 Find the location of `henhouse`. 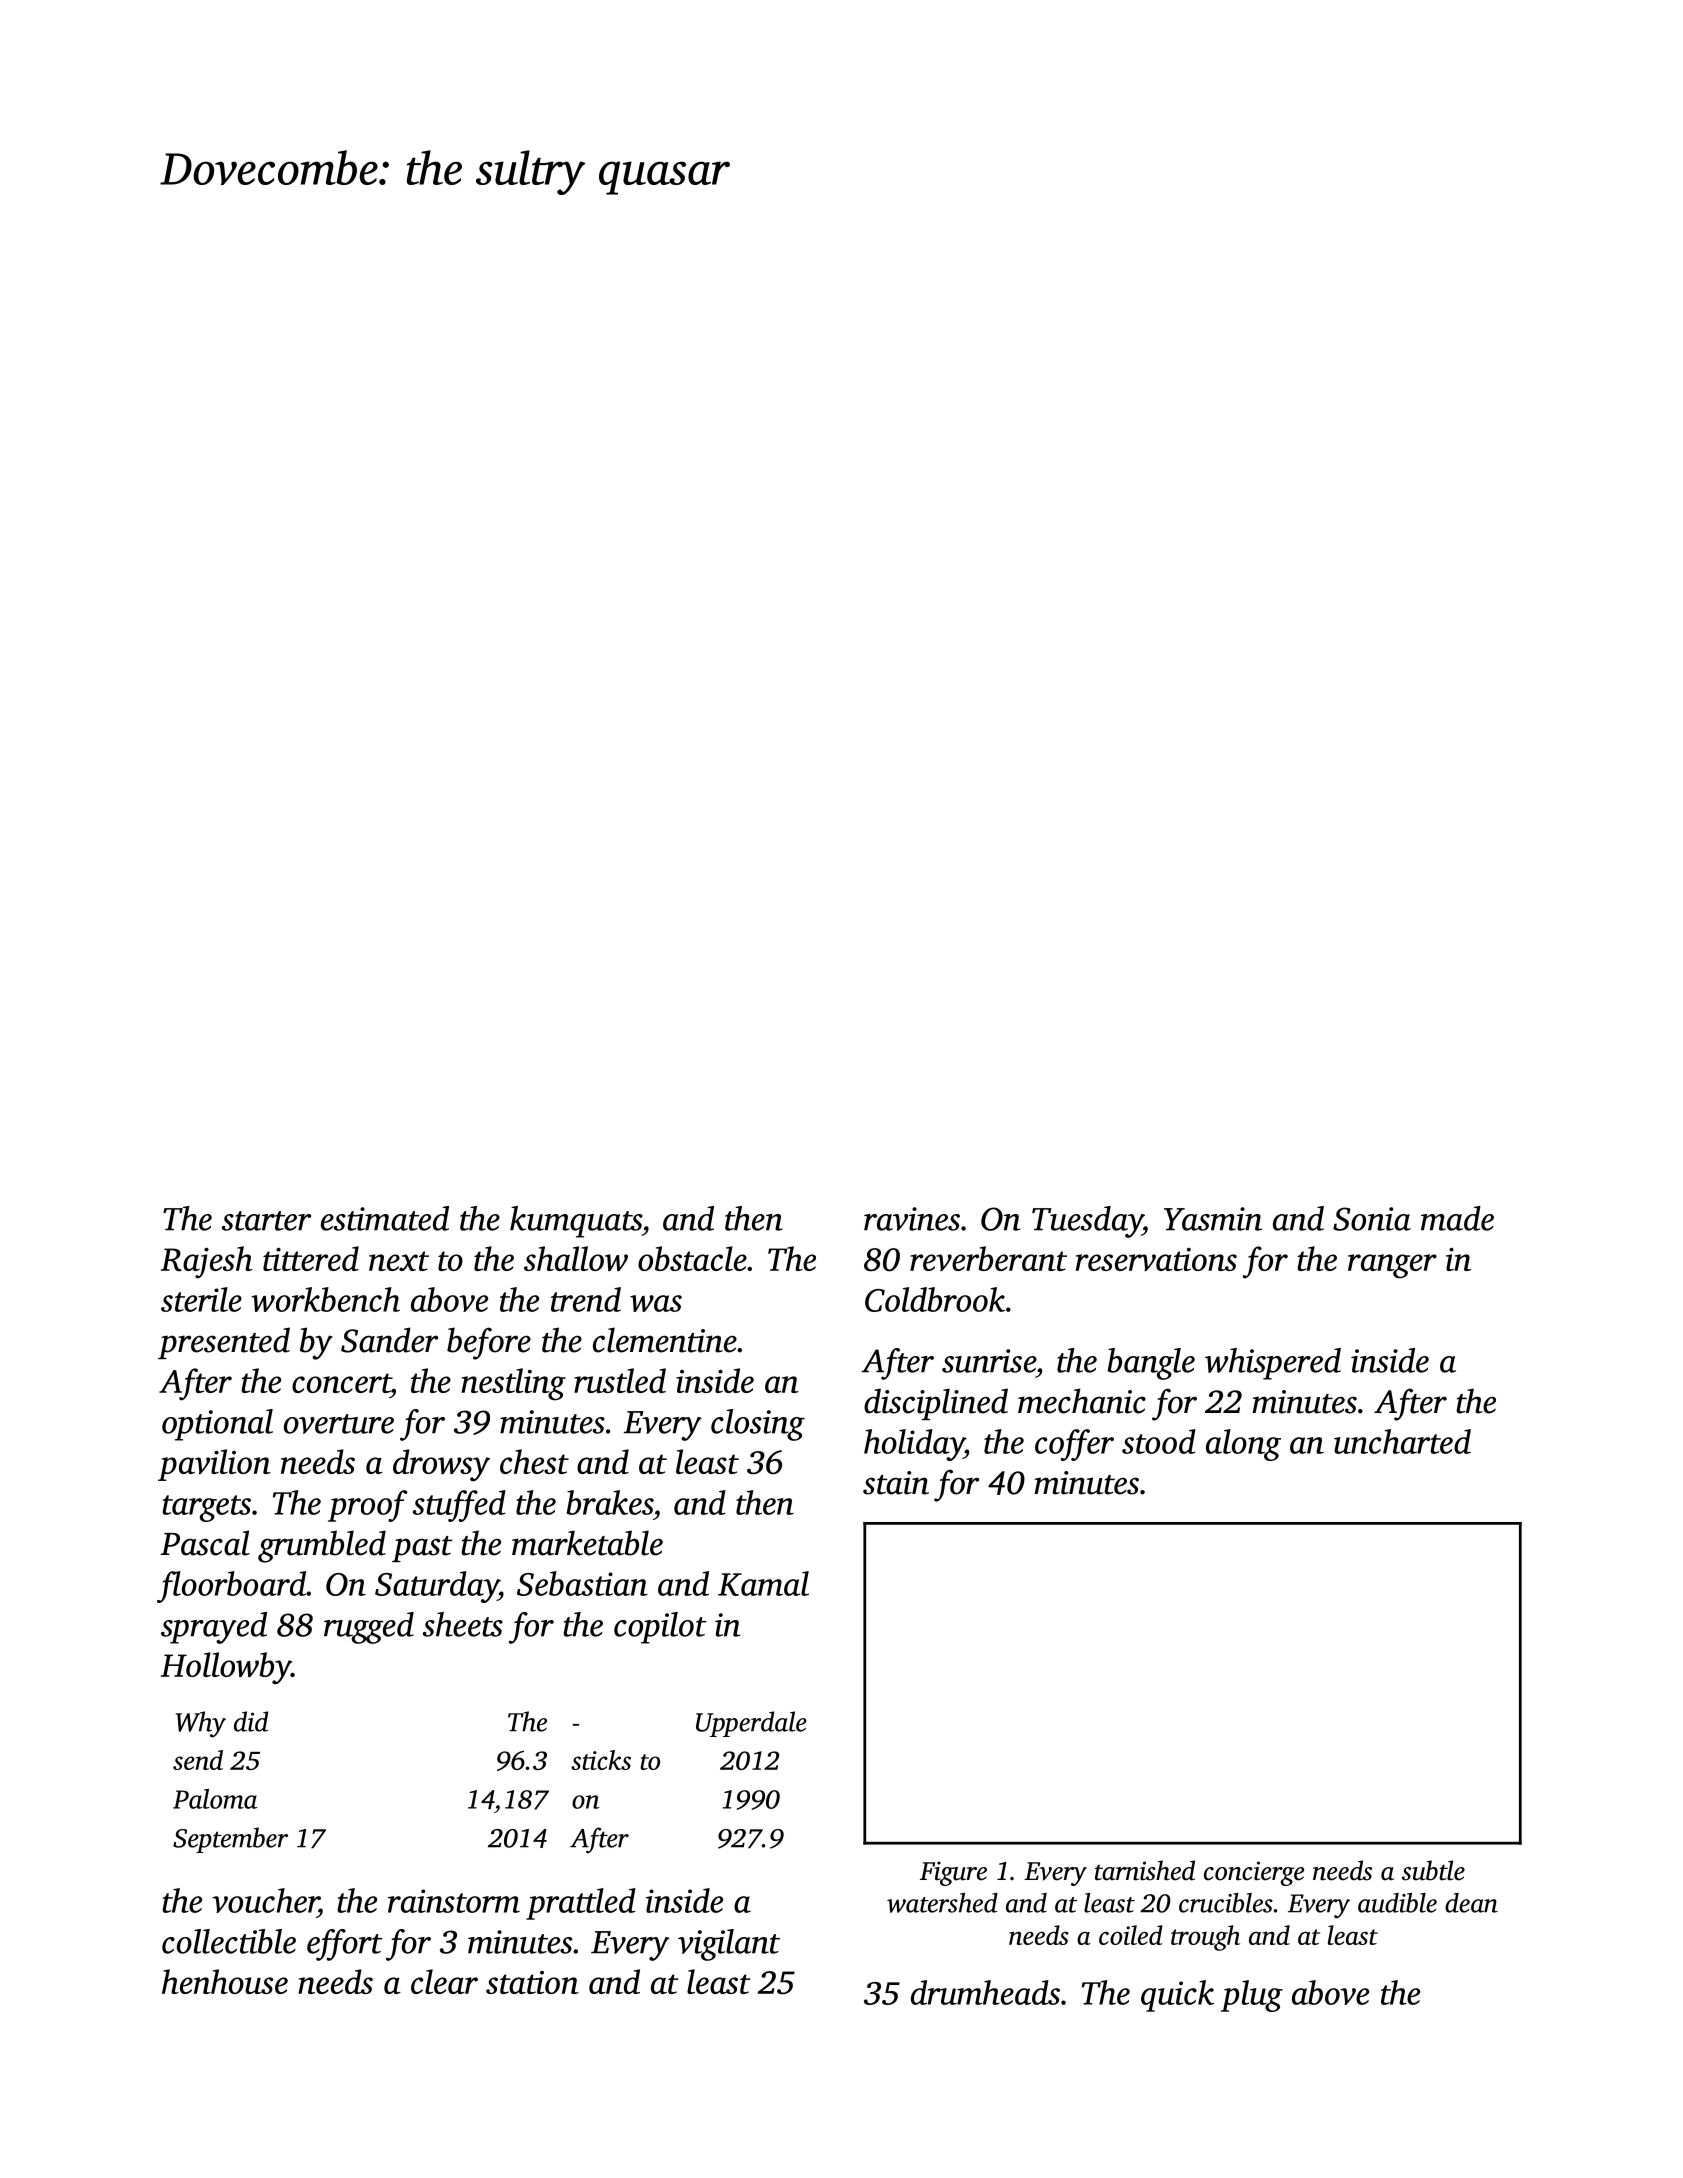

henhouse is located at coordinates (225, 1981).
